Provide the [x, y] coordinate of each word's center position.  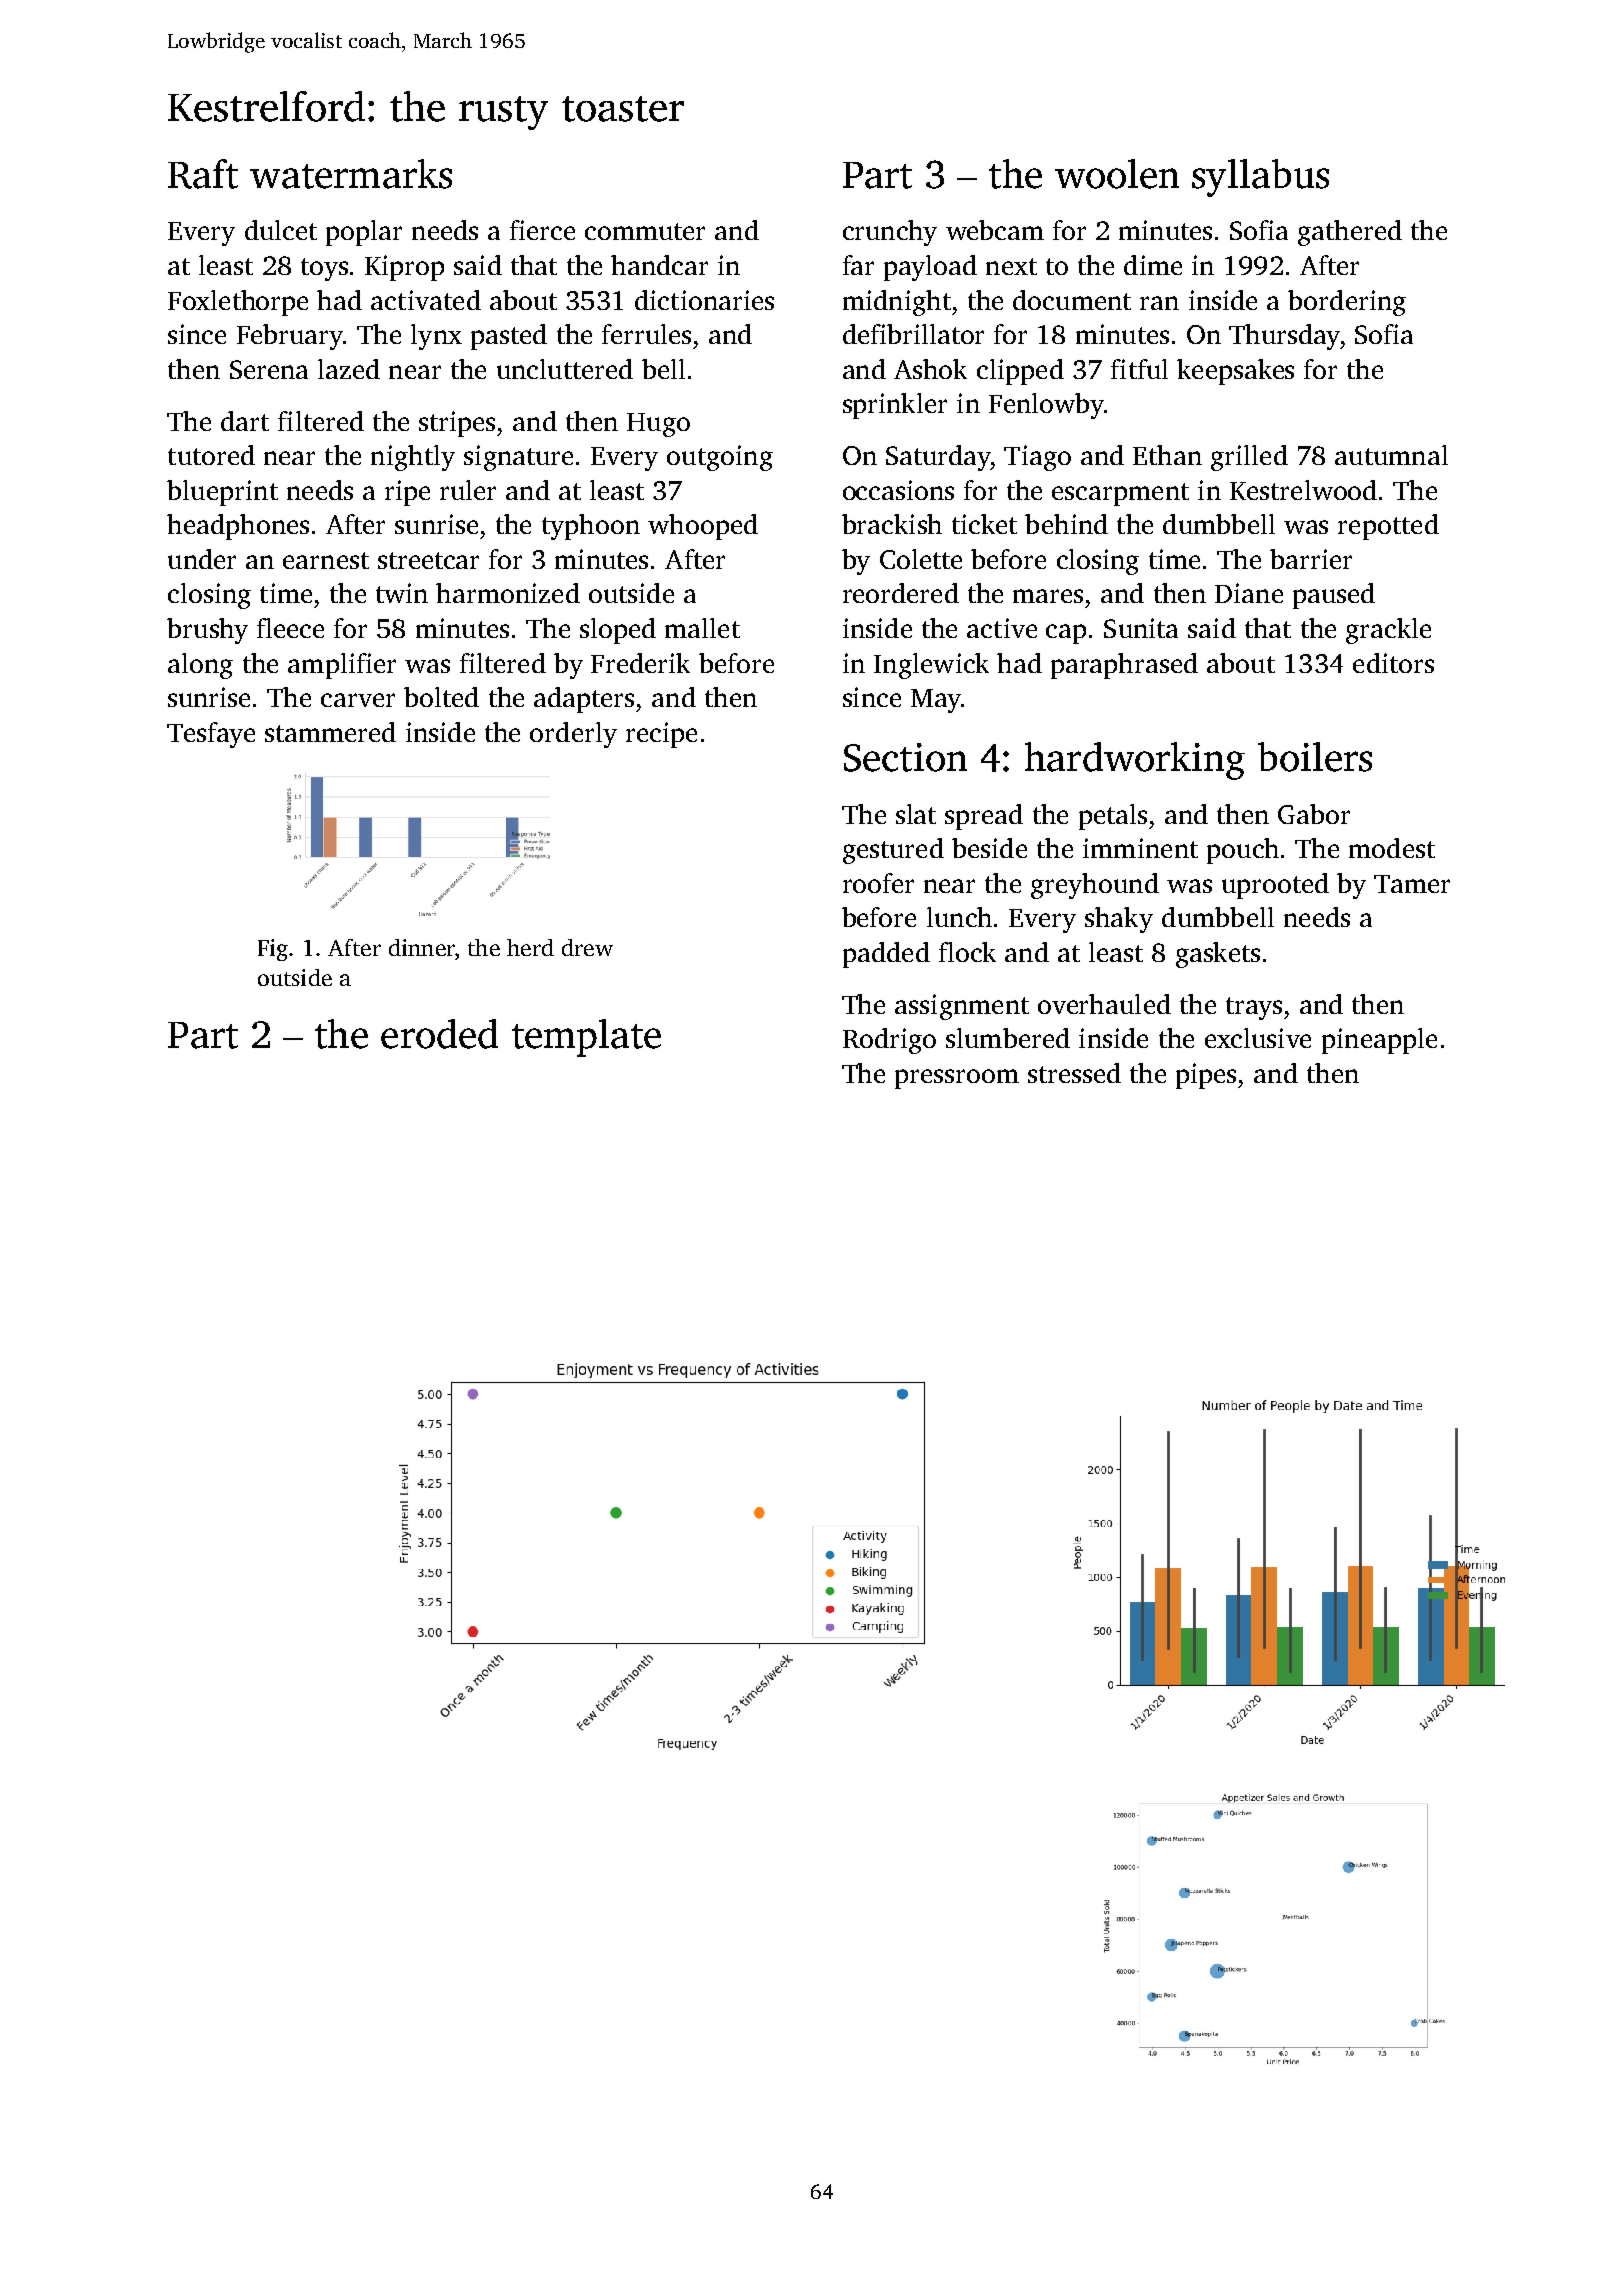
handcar [659, 265]
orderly [573, 735]
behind [1066, 524]
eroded [439, 1034]
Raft [203, 174]
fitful [1139, 369]
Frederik [640, 663]
